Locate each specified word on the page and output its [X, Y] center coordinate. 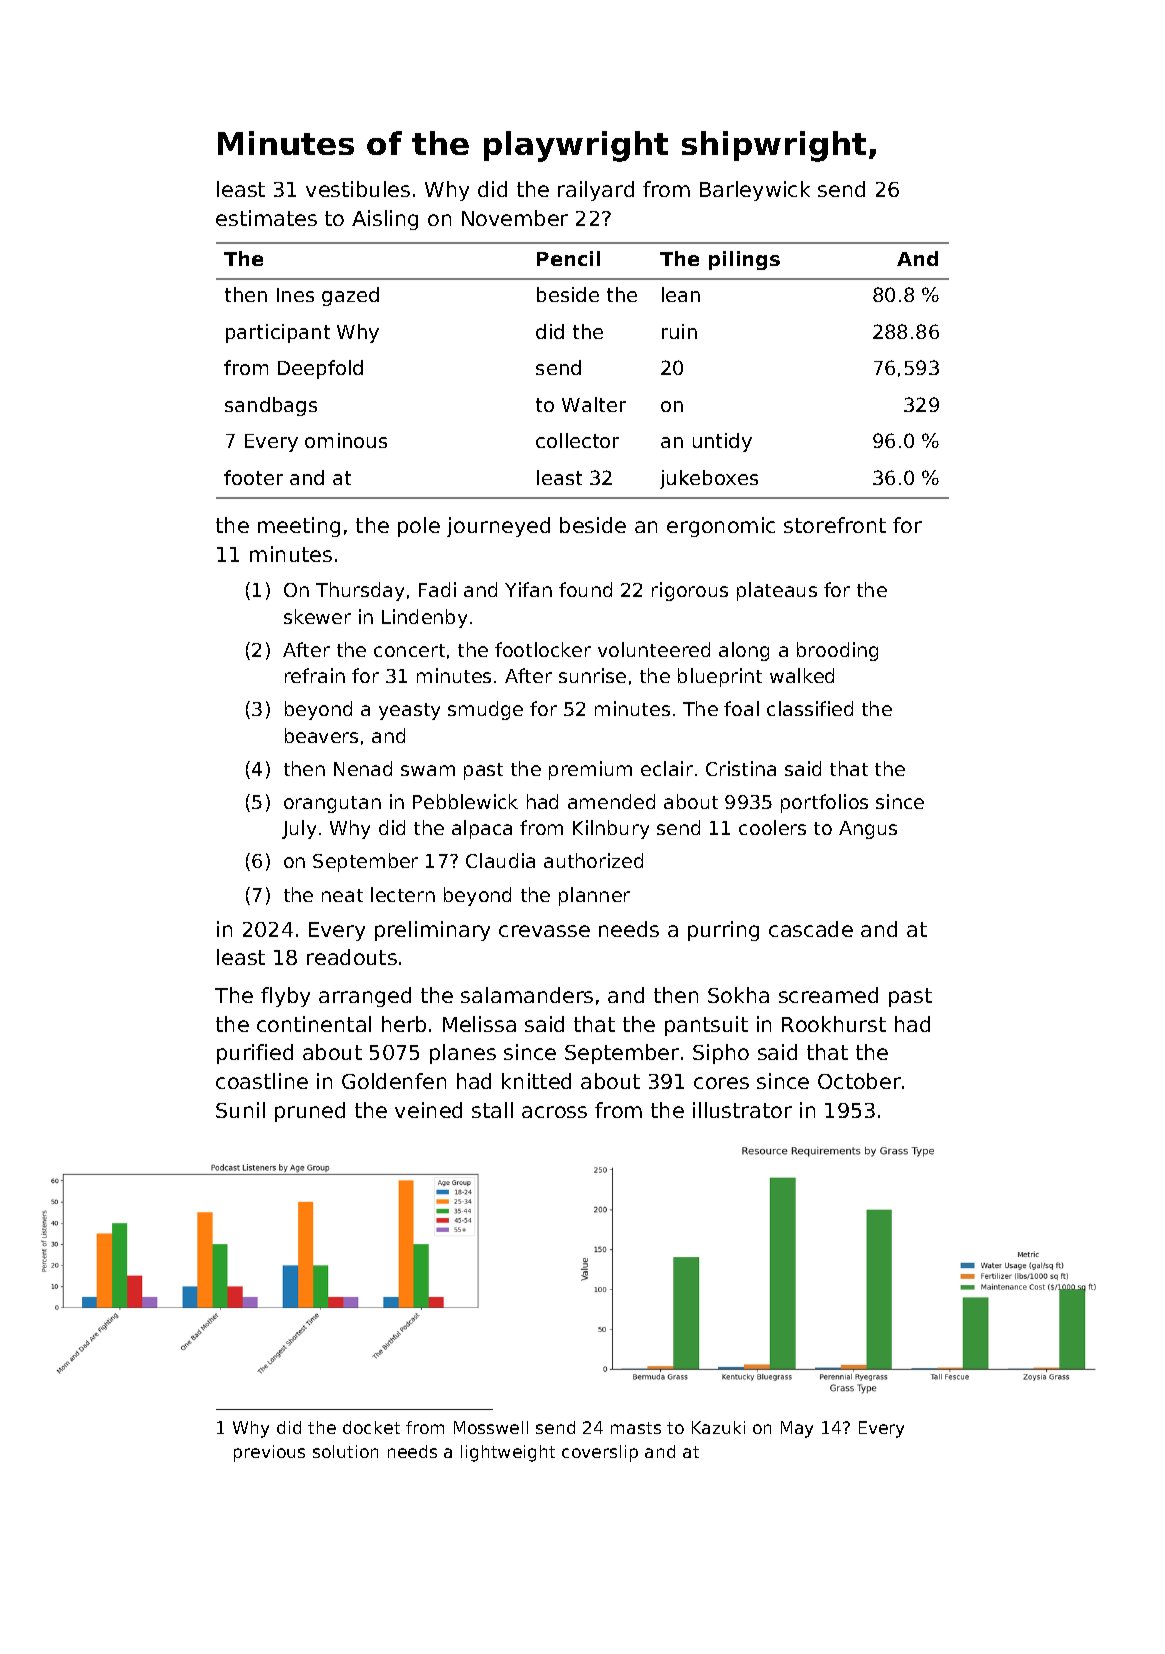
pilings [744, 260]
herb [404, 1024]
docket [371, 1427]
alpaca [482, 829]
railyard [596, 191]
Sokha [738, 995]
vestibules [358, 189]
